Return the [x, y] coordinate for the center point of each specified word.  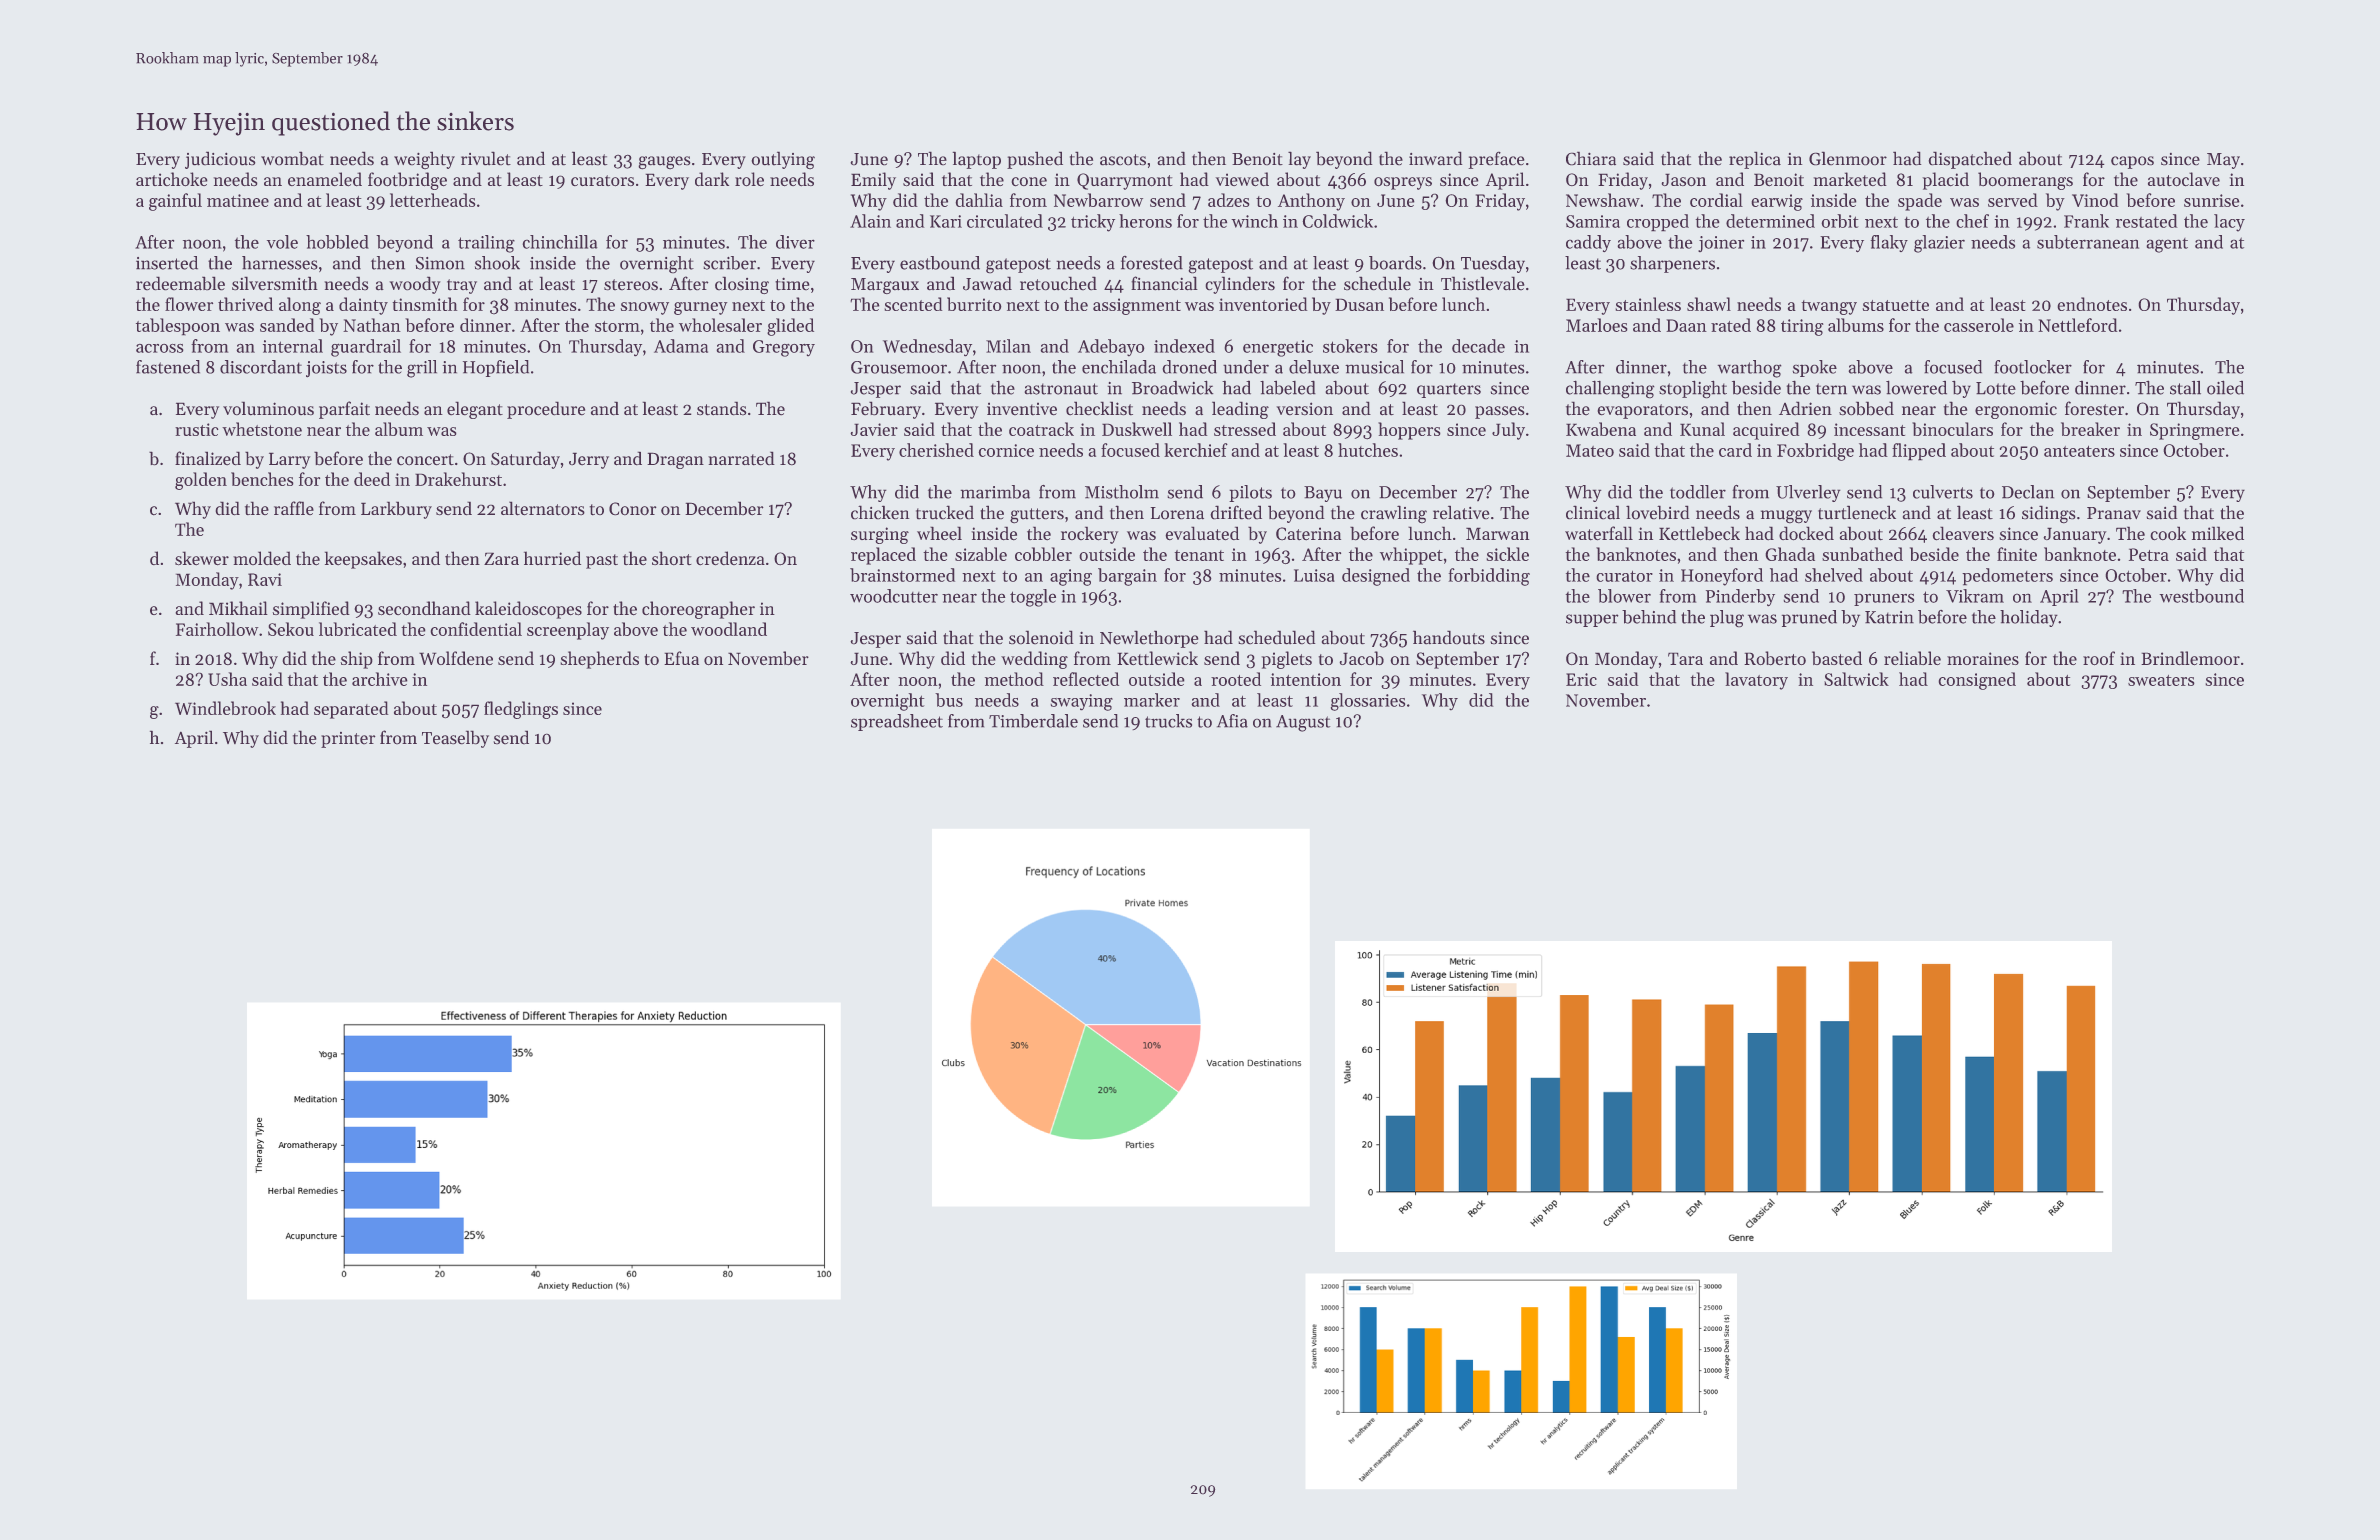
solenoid [1041, 637]
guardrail [366, 348]
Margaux [885, 286]
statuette [1895, 305]
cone [1029, 182]
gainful [175, 202]
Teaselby [455, 739]
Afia [1232, 721]
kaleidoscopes [528, 610]
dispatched [1970, 160]
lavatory [1756, 681]
